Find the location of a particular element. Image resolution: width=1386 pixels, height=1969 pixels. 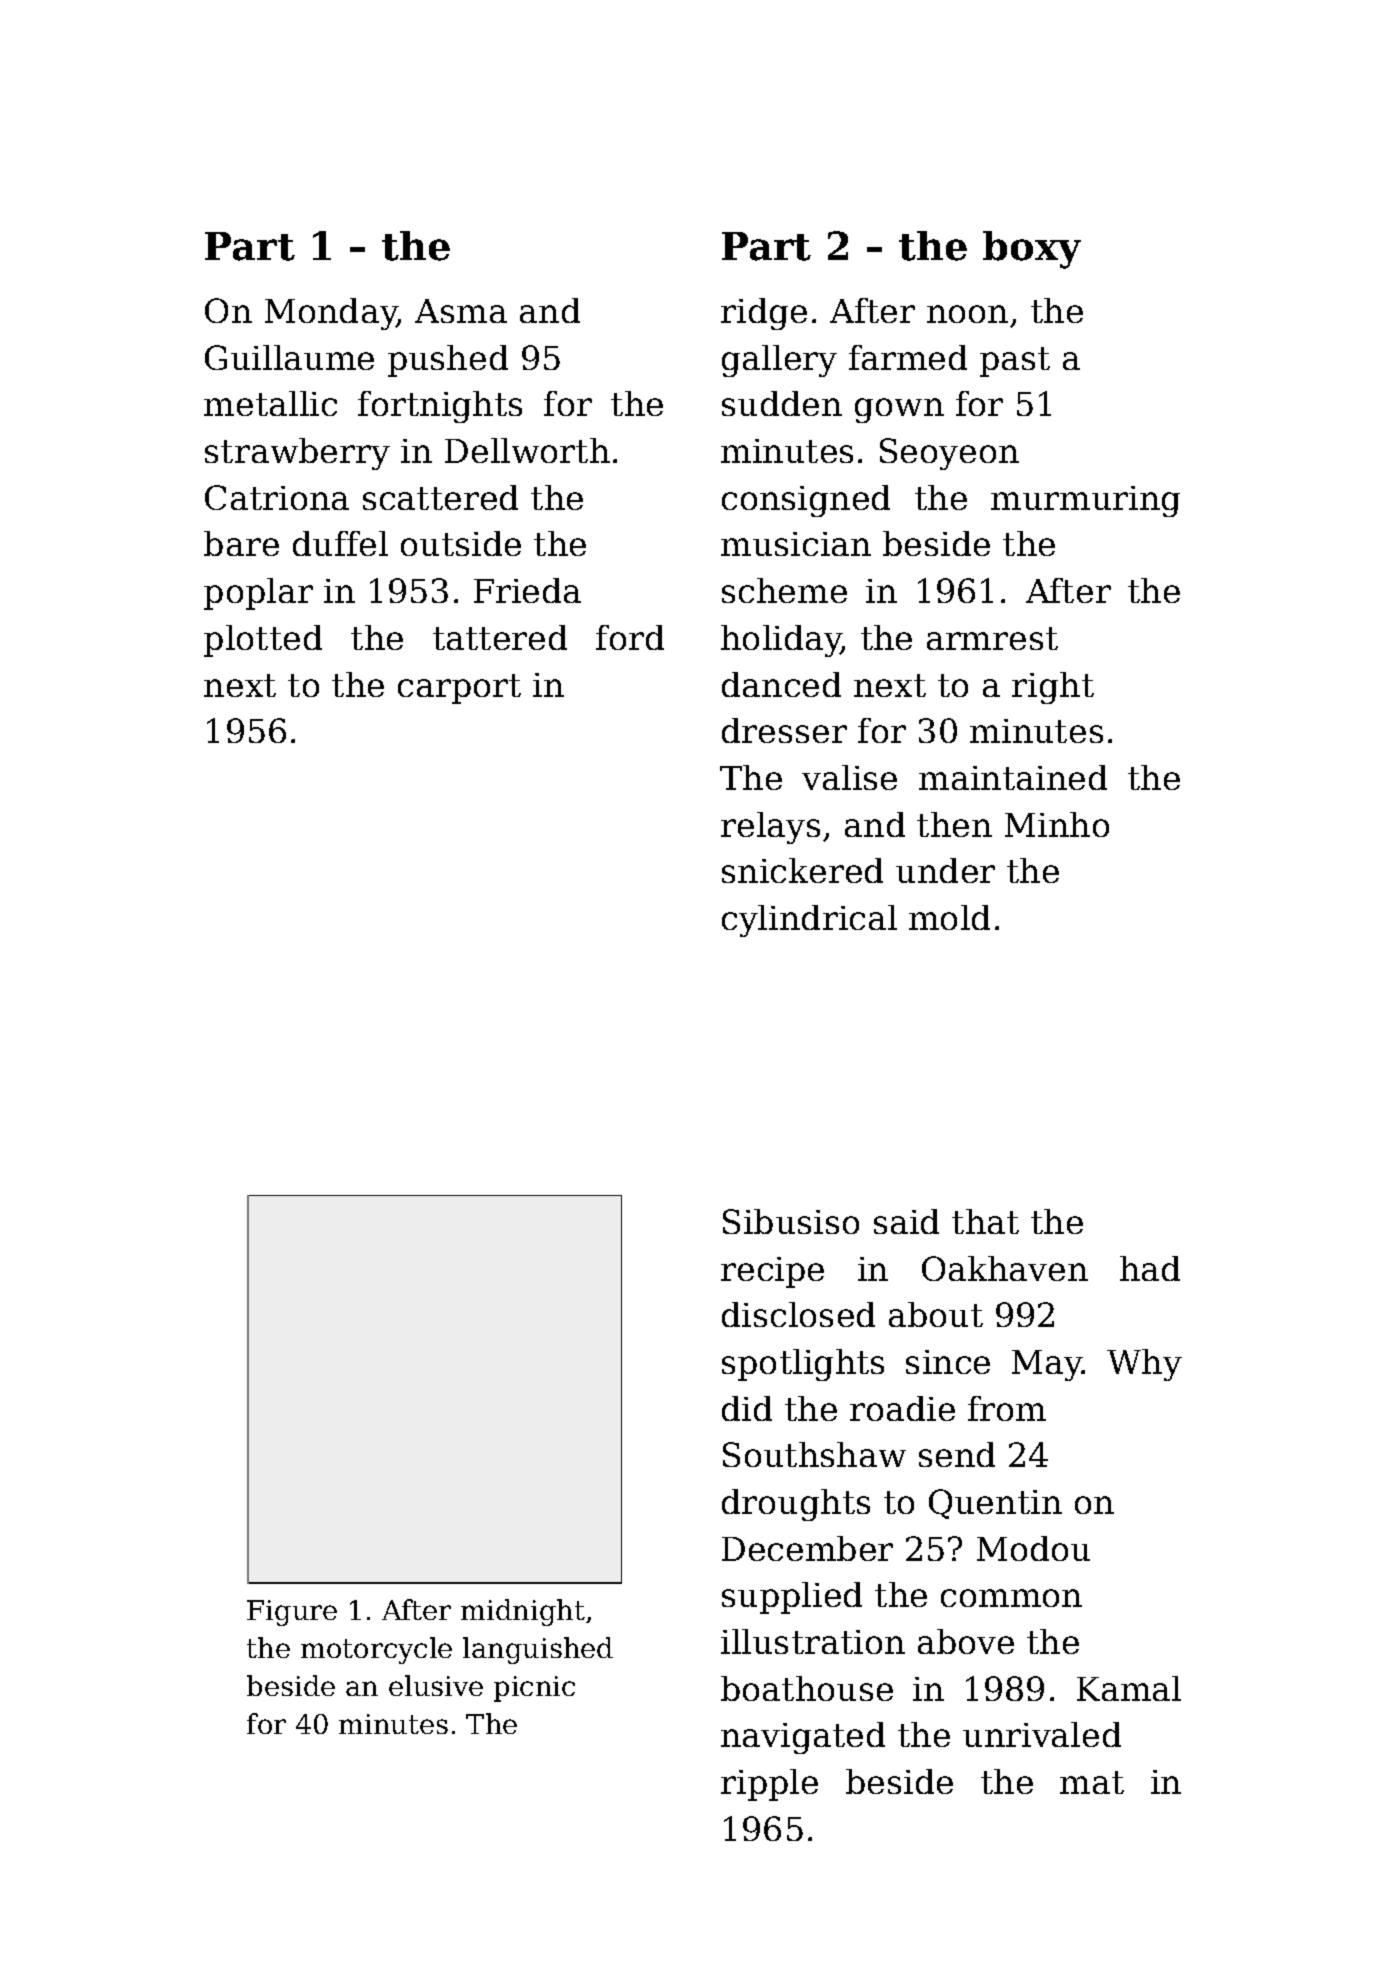

Seoyeon is located at coordinates (949, 454).
